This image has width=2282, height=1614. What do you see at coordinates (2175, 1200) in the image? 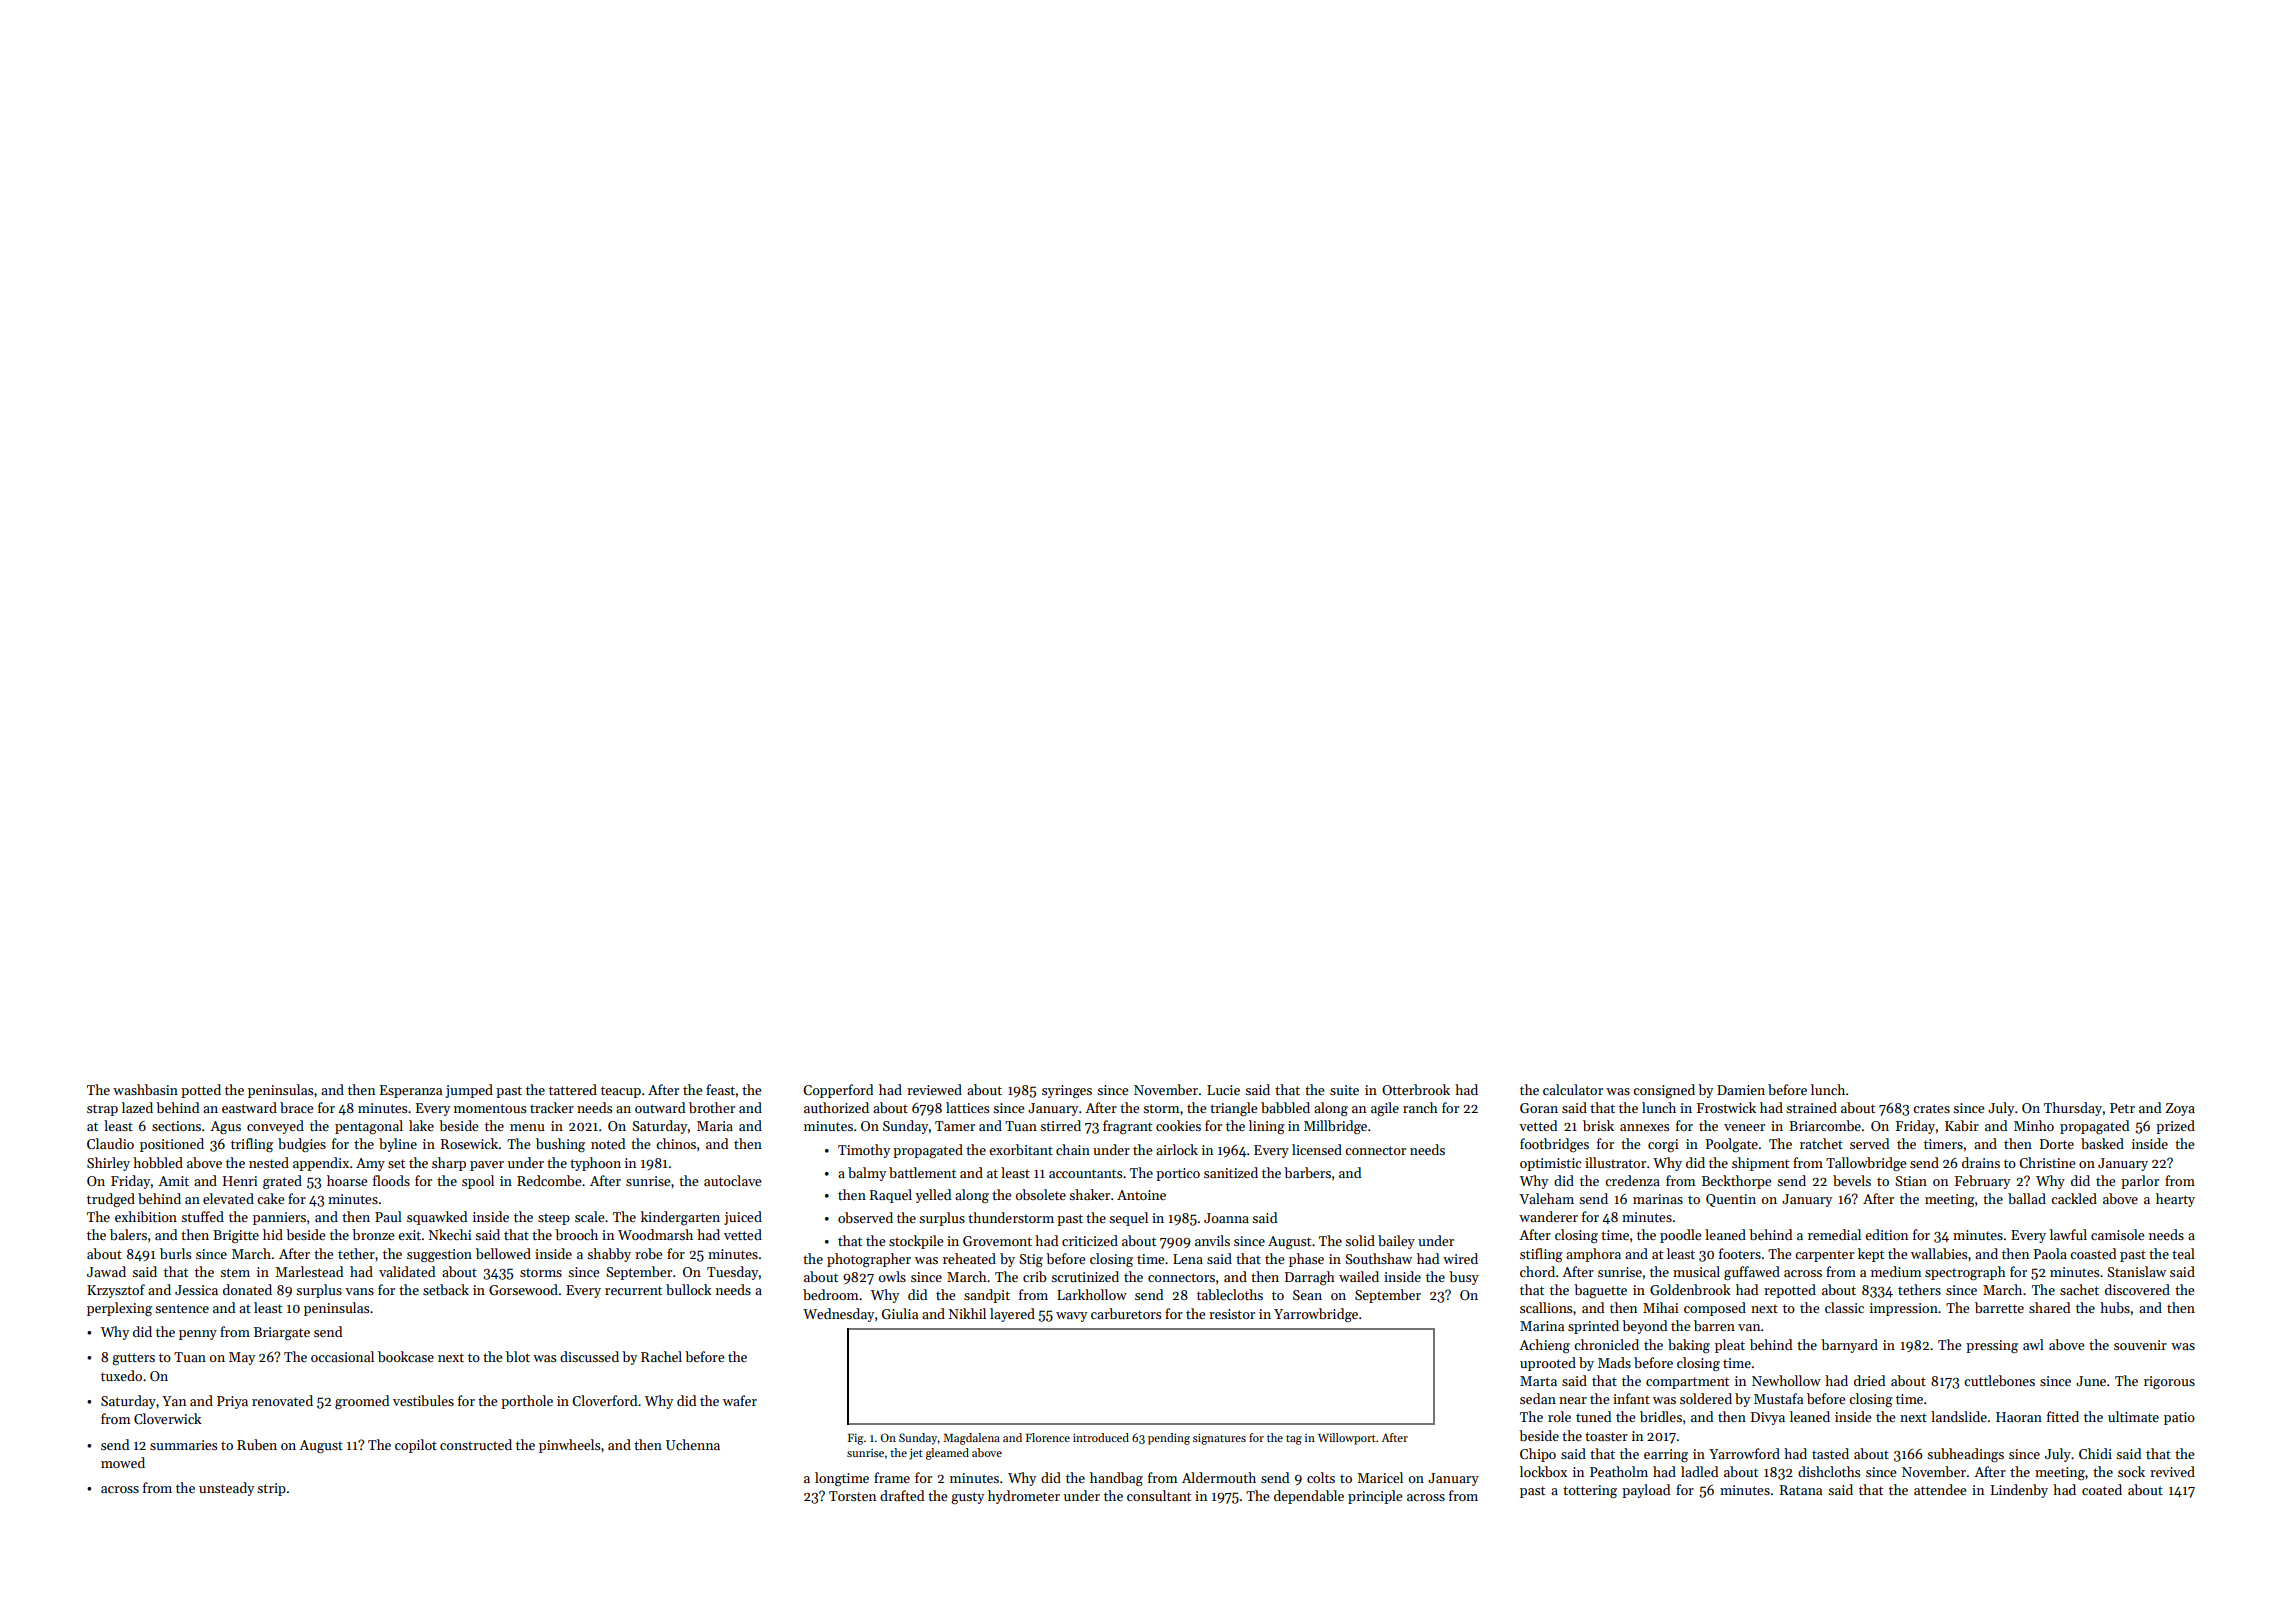
I see `hearty` at bounding box center [2175, 1200].
